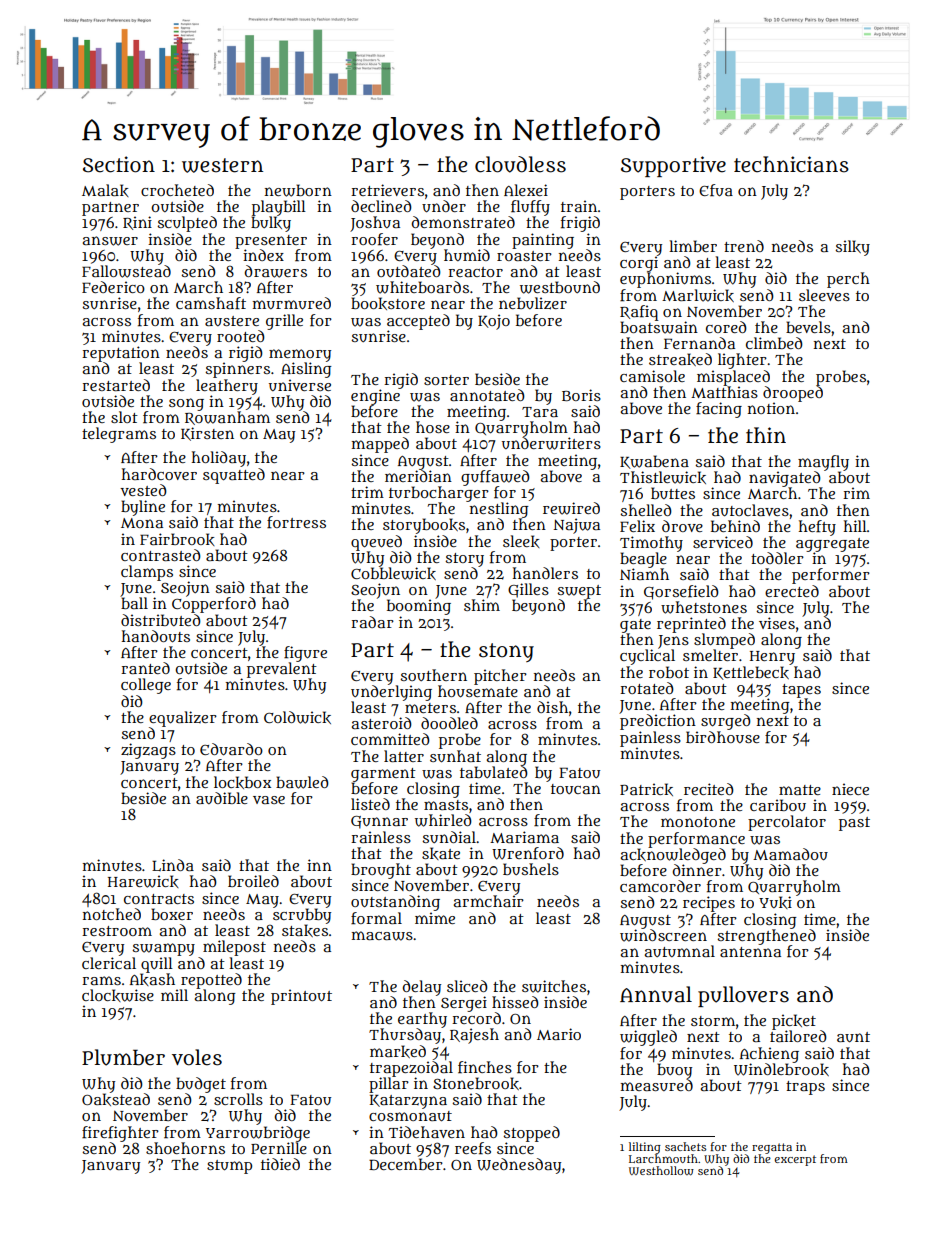  What do you see at coordinates (576, 789) in the screenshot?
I see `toucan` at bounding box center [576, 789].
